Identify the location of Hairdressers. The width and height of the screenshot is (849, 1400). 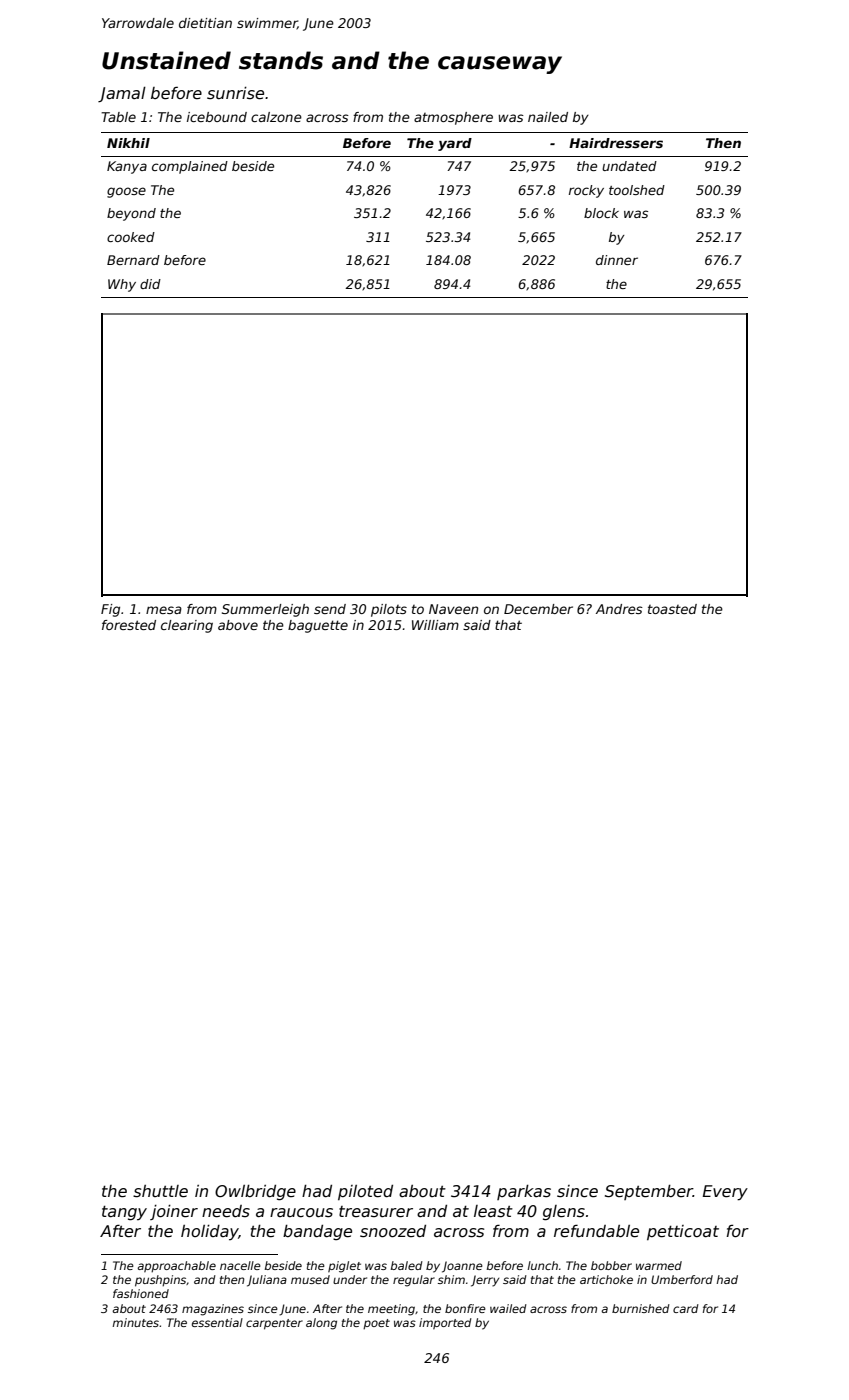
(616, 143).
